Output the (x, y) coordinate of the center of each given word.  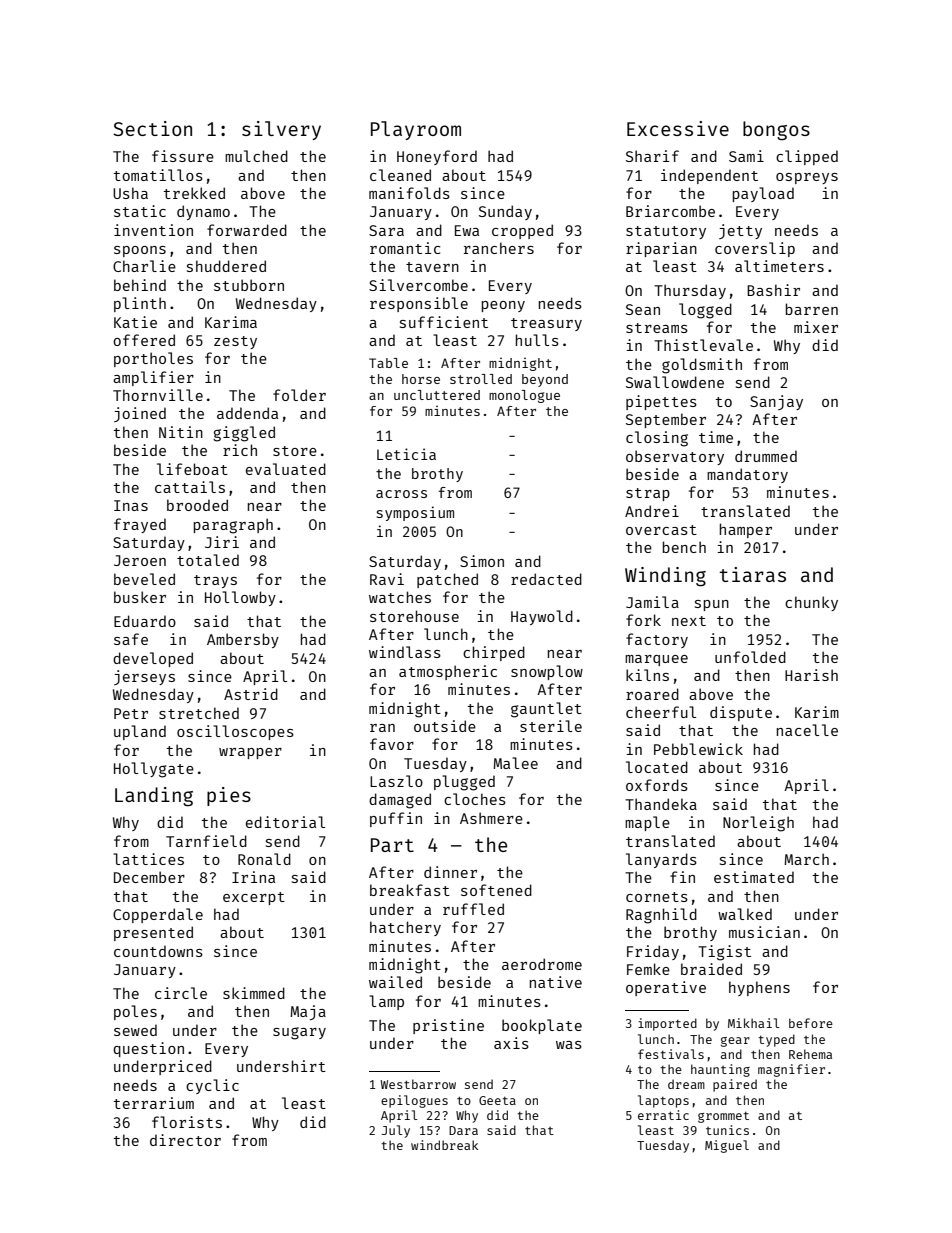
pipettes (661, 402)
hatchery (405, 928)
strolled (481, 379)
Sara (386, 230)
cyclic (212, 1086)
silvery (281, 130)
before (811, 1023)
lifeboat (192, 469)
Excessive (678, 128)
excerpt (254, 898)
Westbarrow (418, 1084)
